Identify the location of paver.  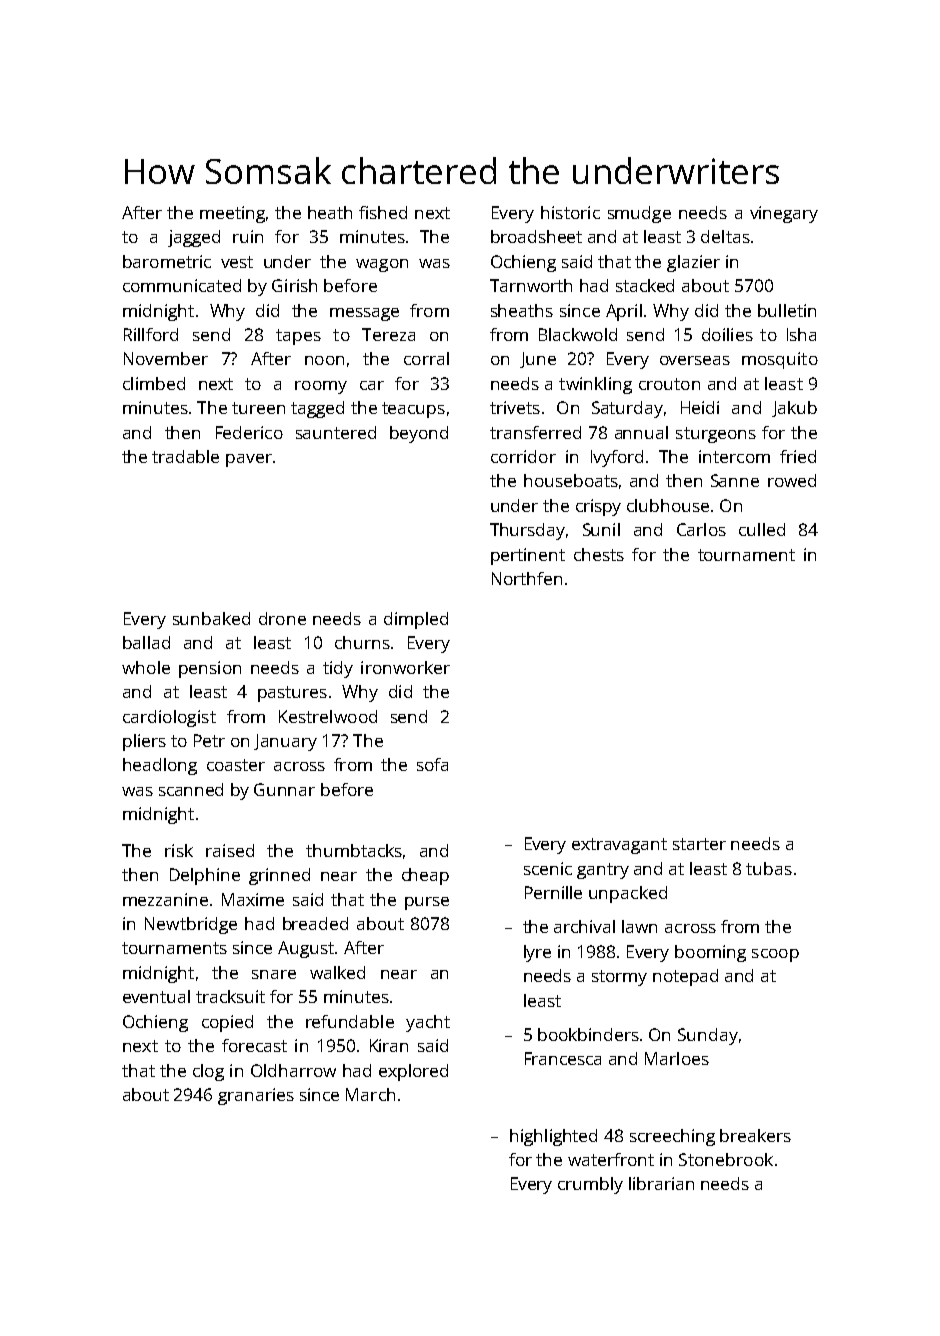
(249, 460).
